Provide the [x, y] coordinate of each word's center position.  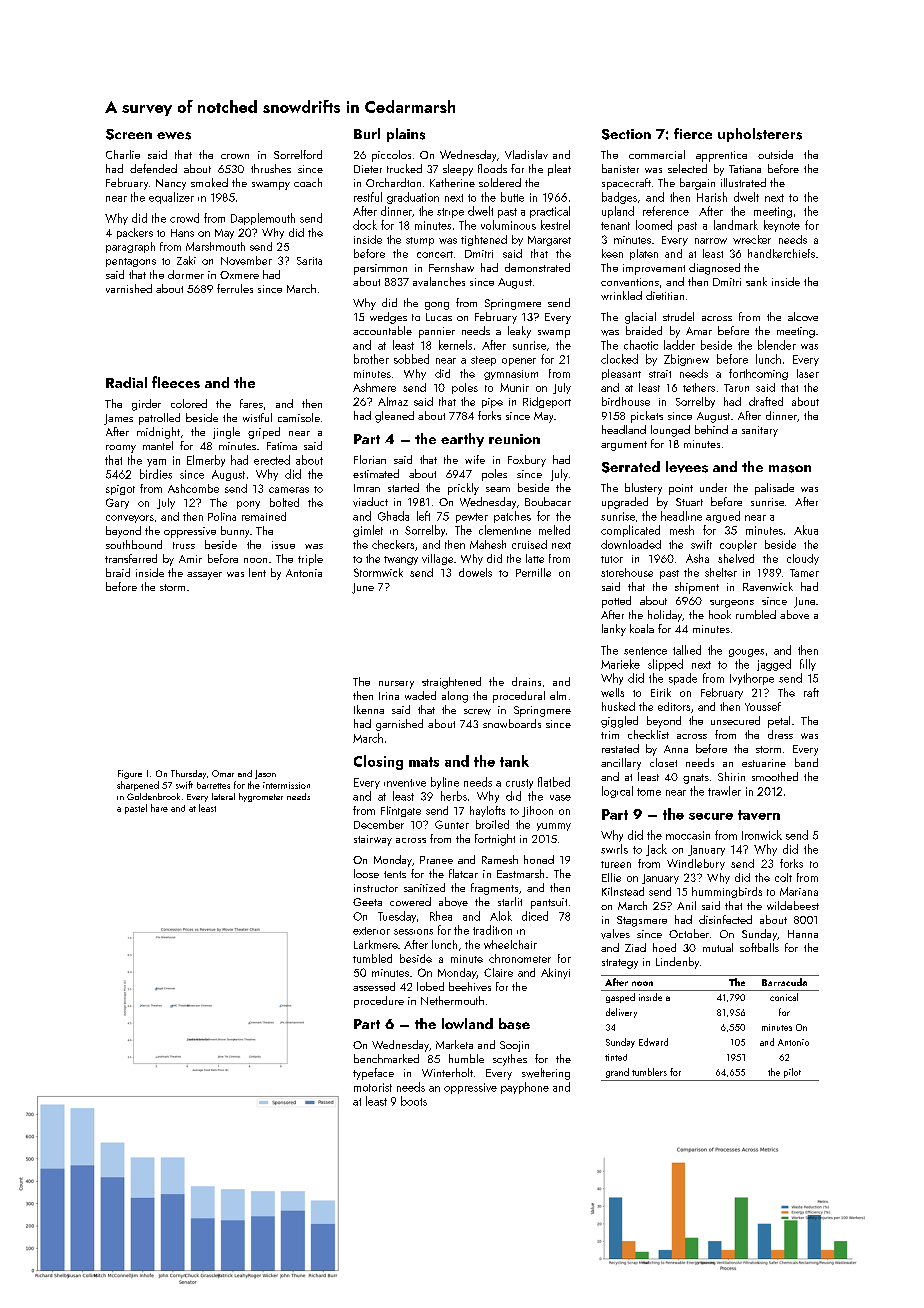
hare [159, 808]
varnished [129, 288]
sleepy [458, 170]
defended [153, 168]
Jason [265, 774]
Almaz [393, 401]
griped [264, 433]
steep [483, 361]
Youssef [763, 706]
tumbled [372, 958]
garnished [399, 725]
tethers [699, 387]
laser [808, 373]
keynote [782, 226]
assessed [374, 986]
